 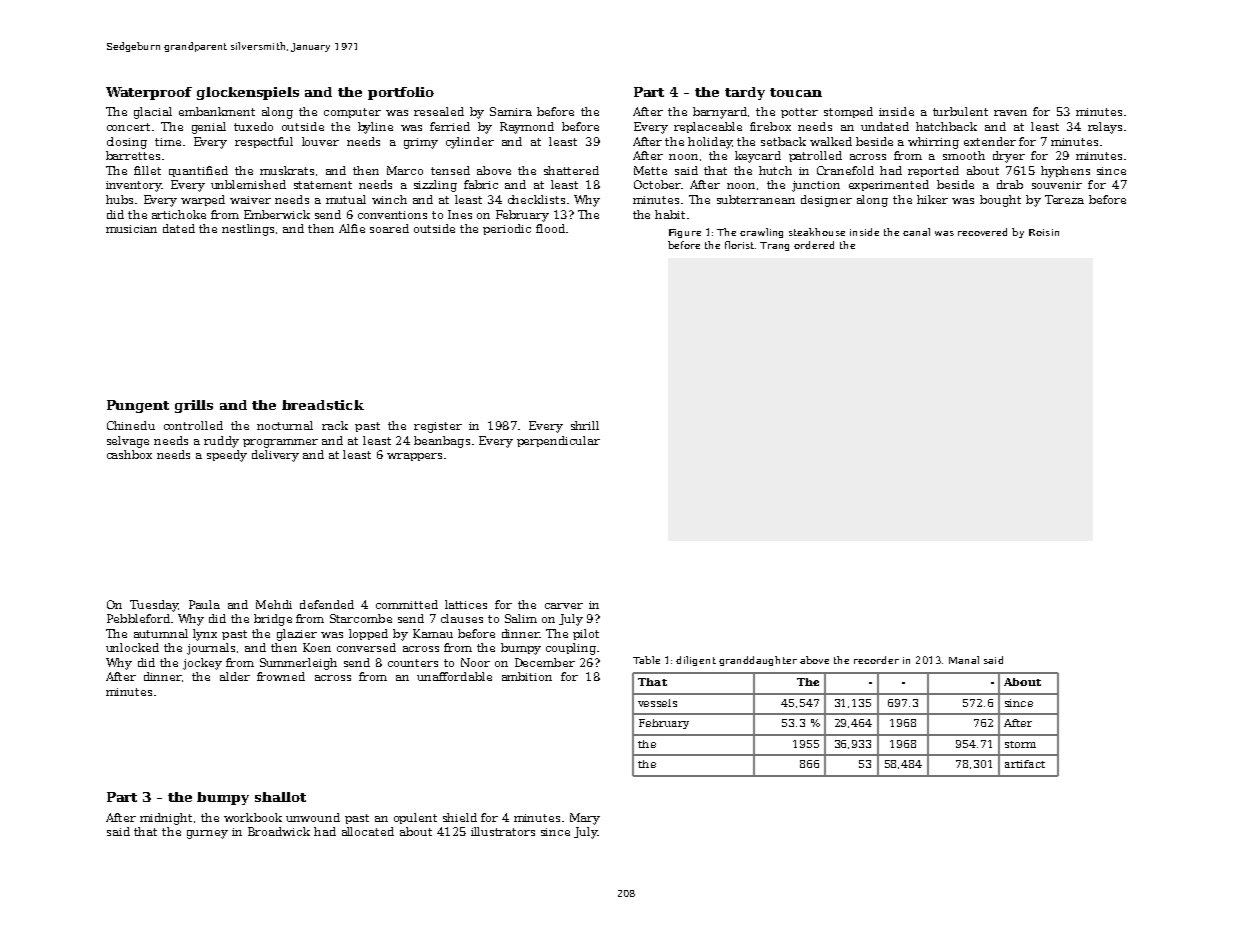 I want to click on smooth, so click(x=964, y=155).
